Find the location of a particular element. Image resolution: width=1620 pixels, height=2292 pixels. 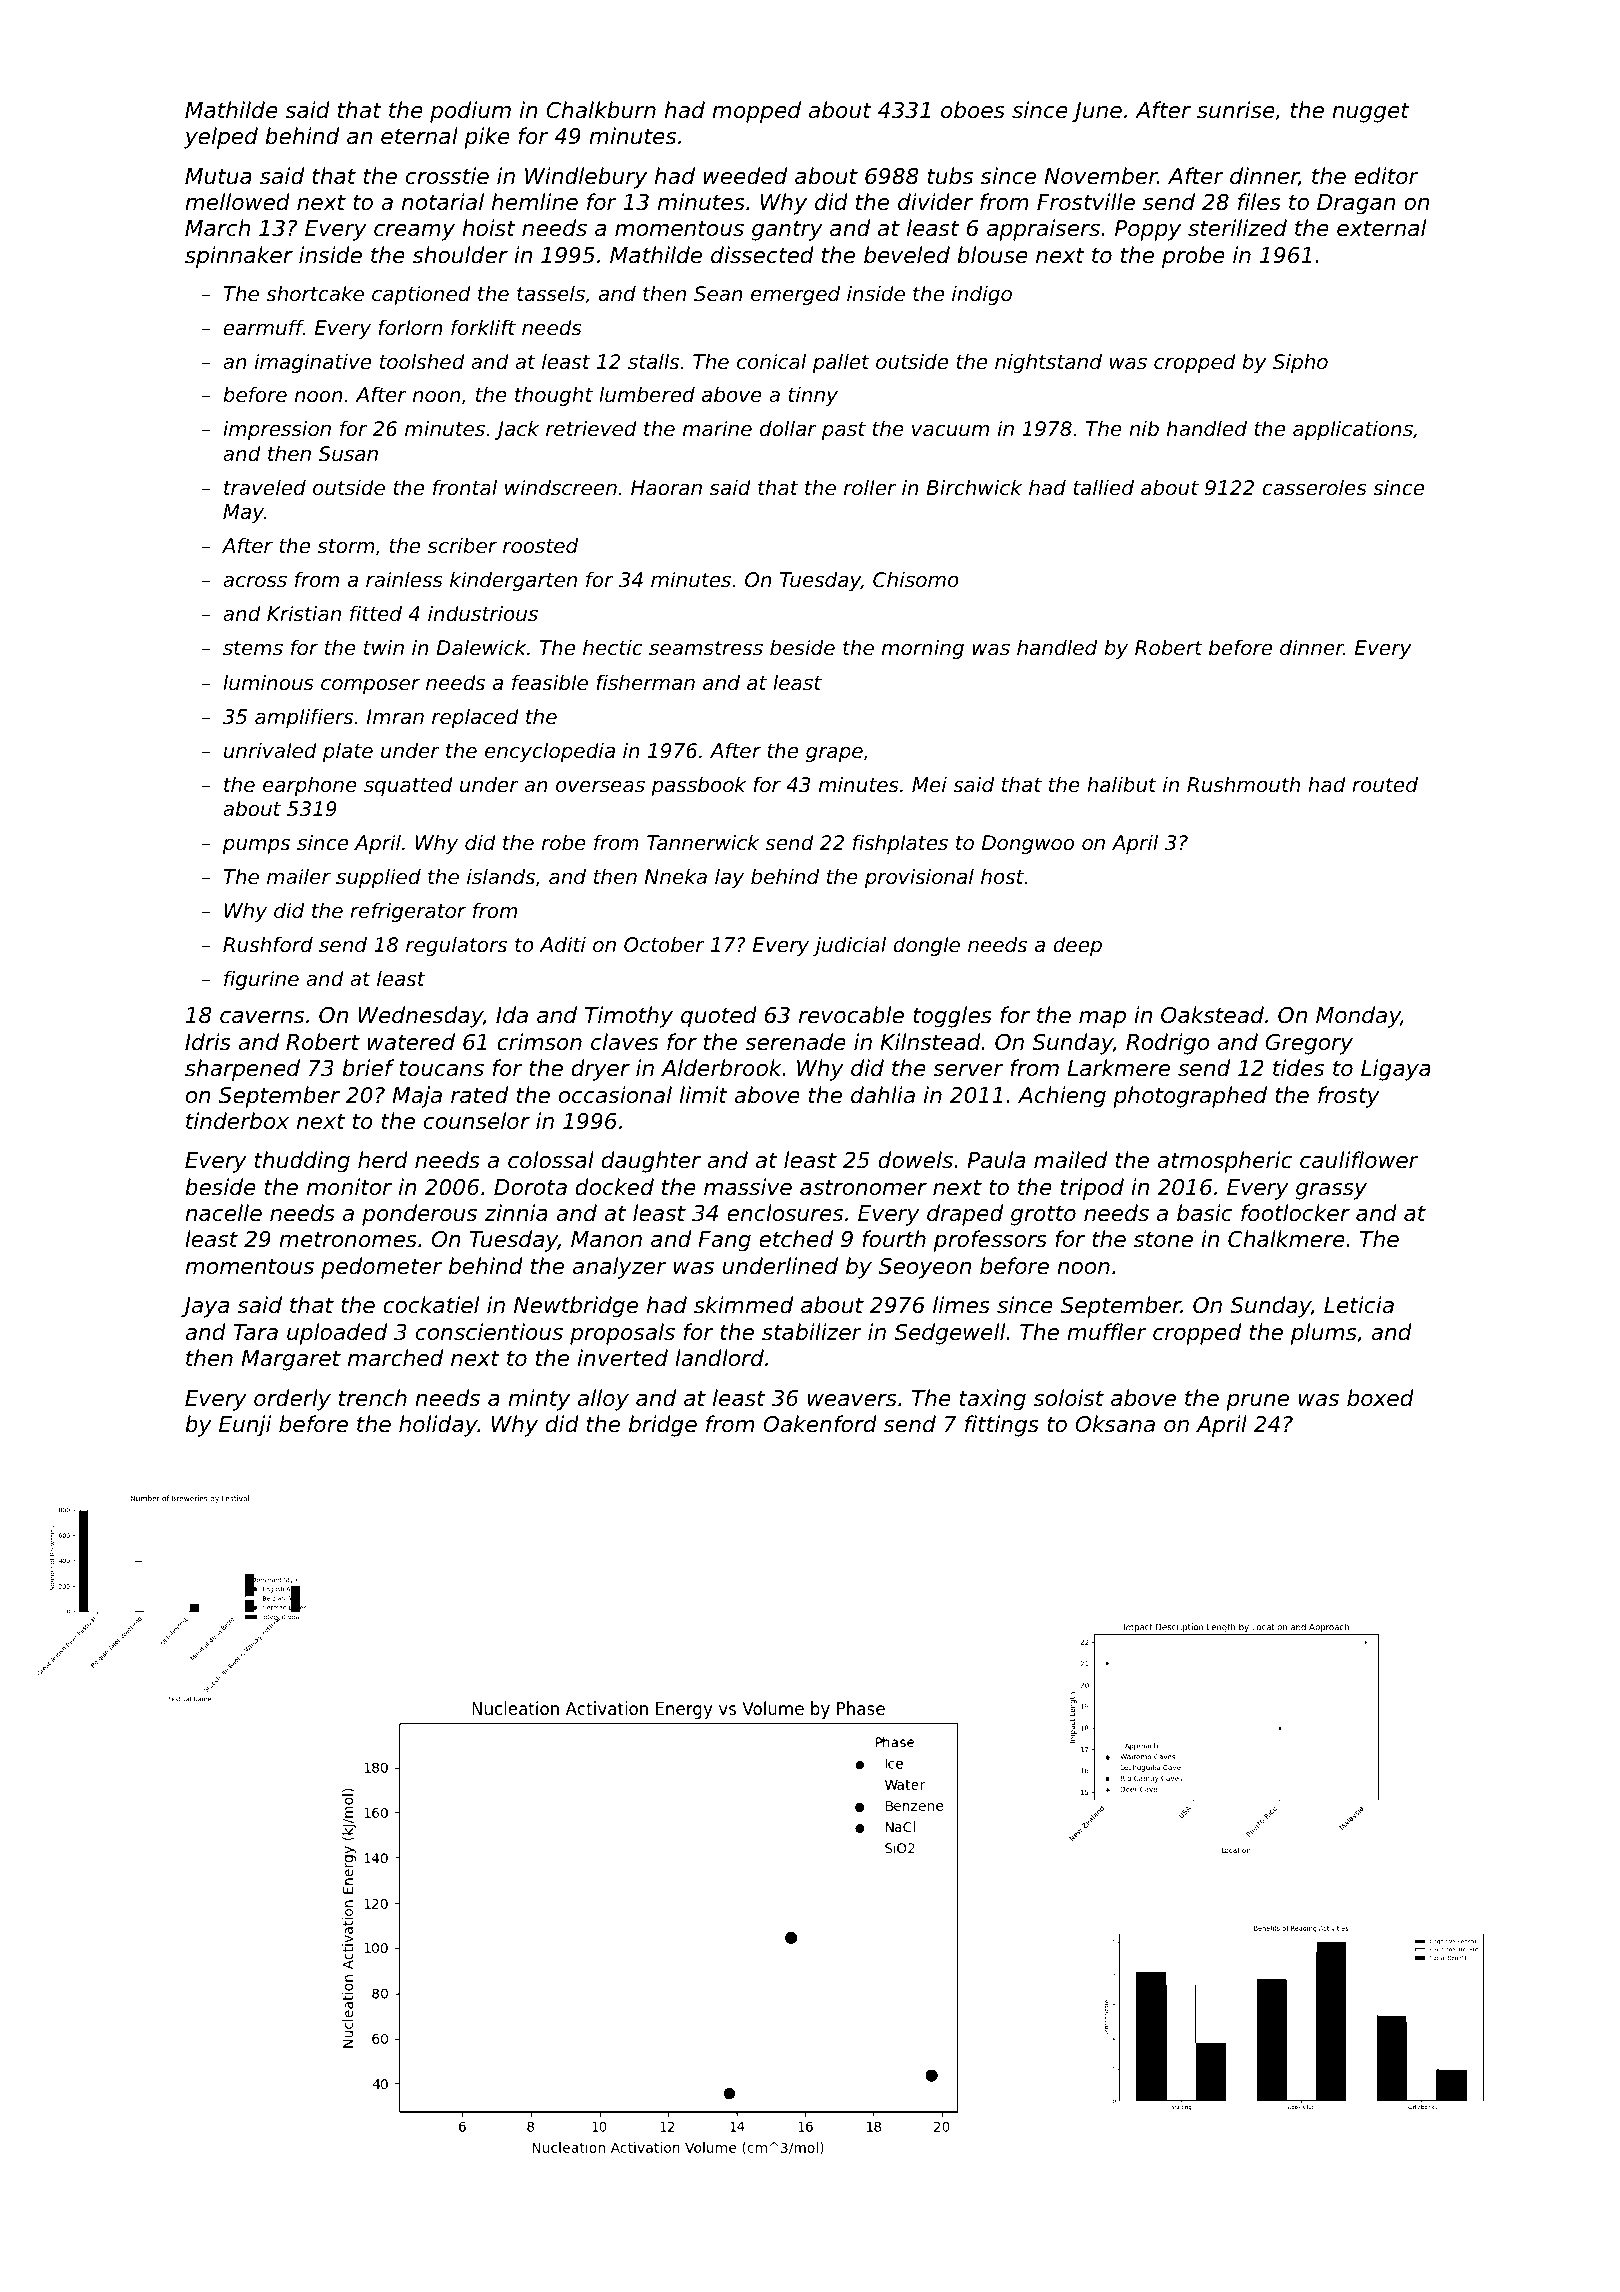

nugget is located at coordinates (1371, 112).
